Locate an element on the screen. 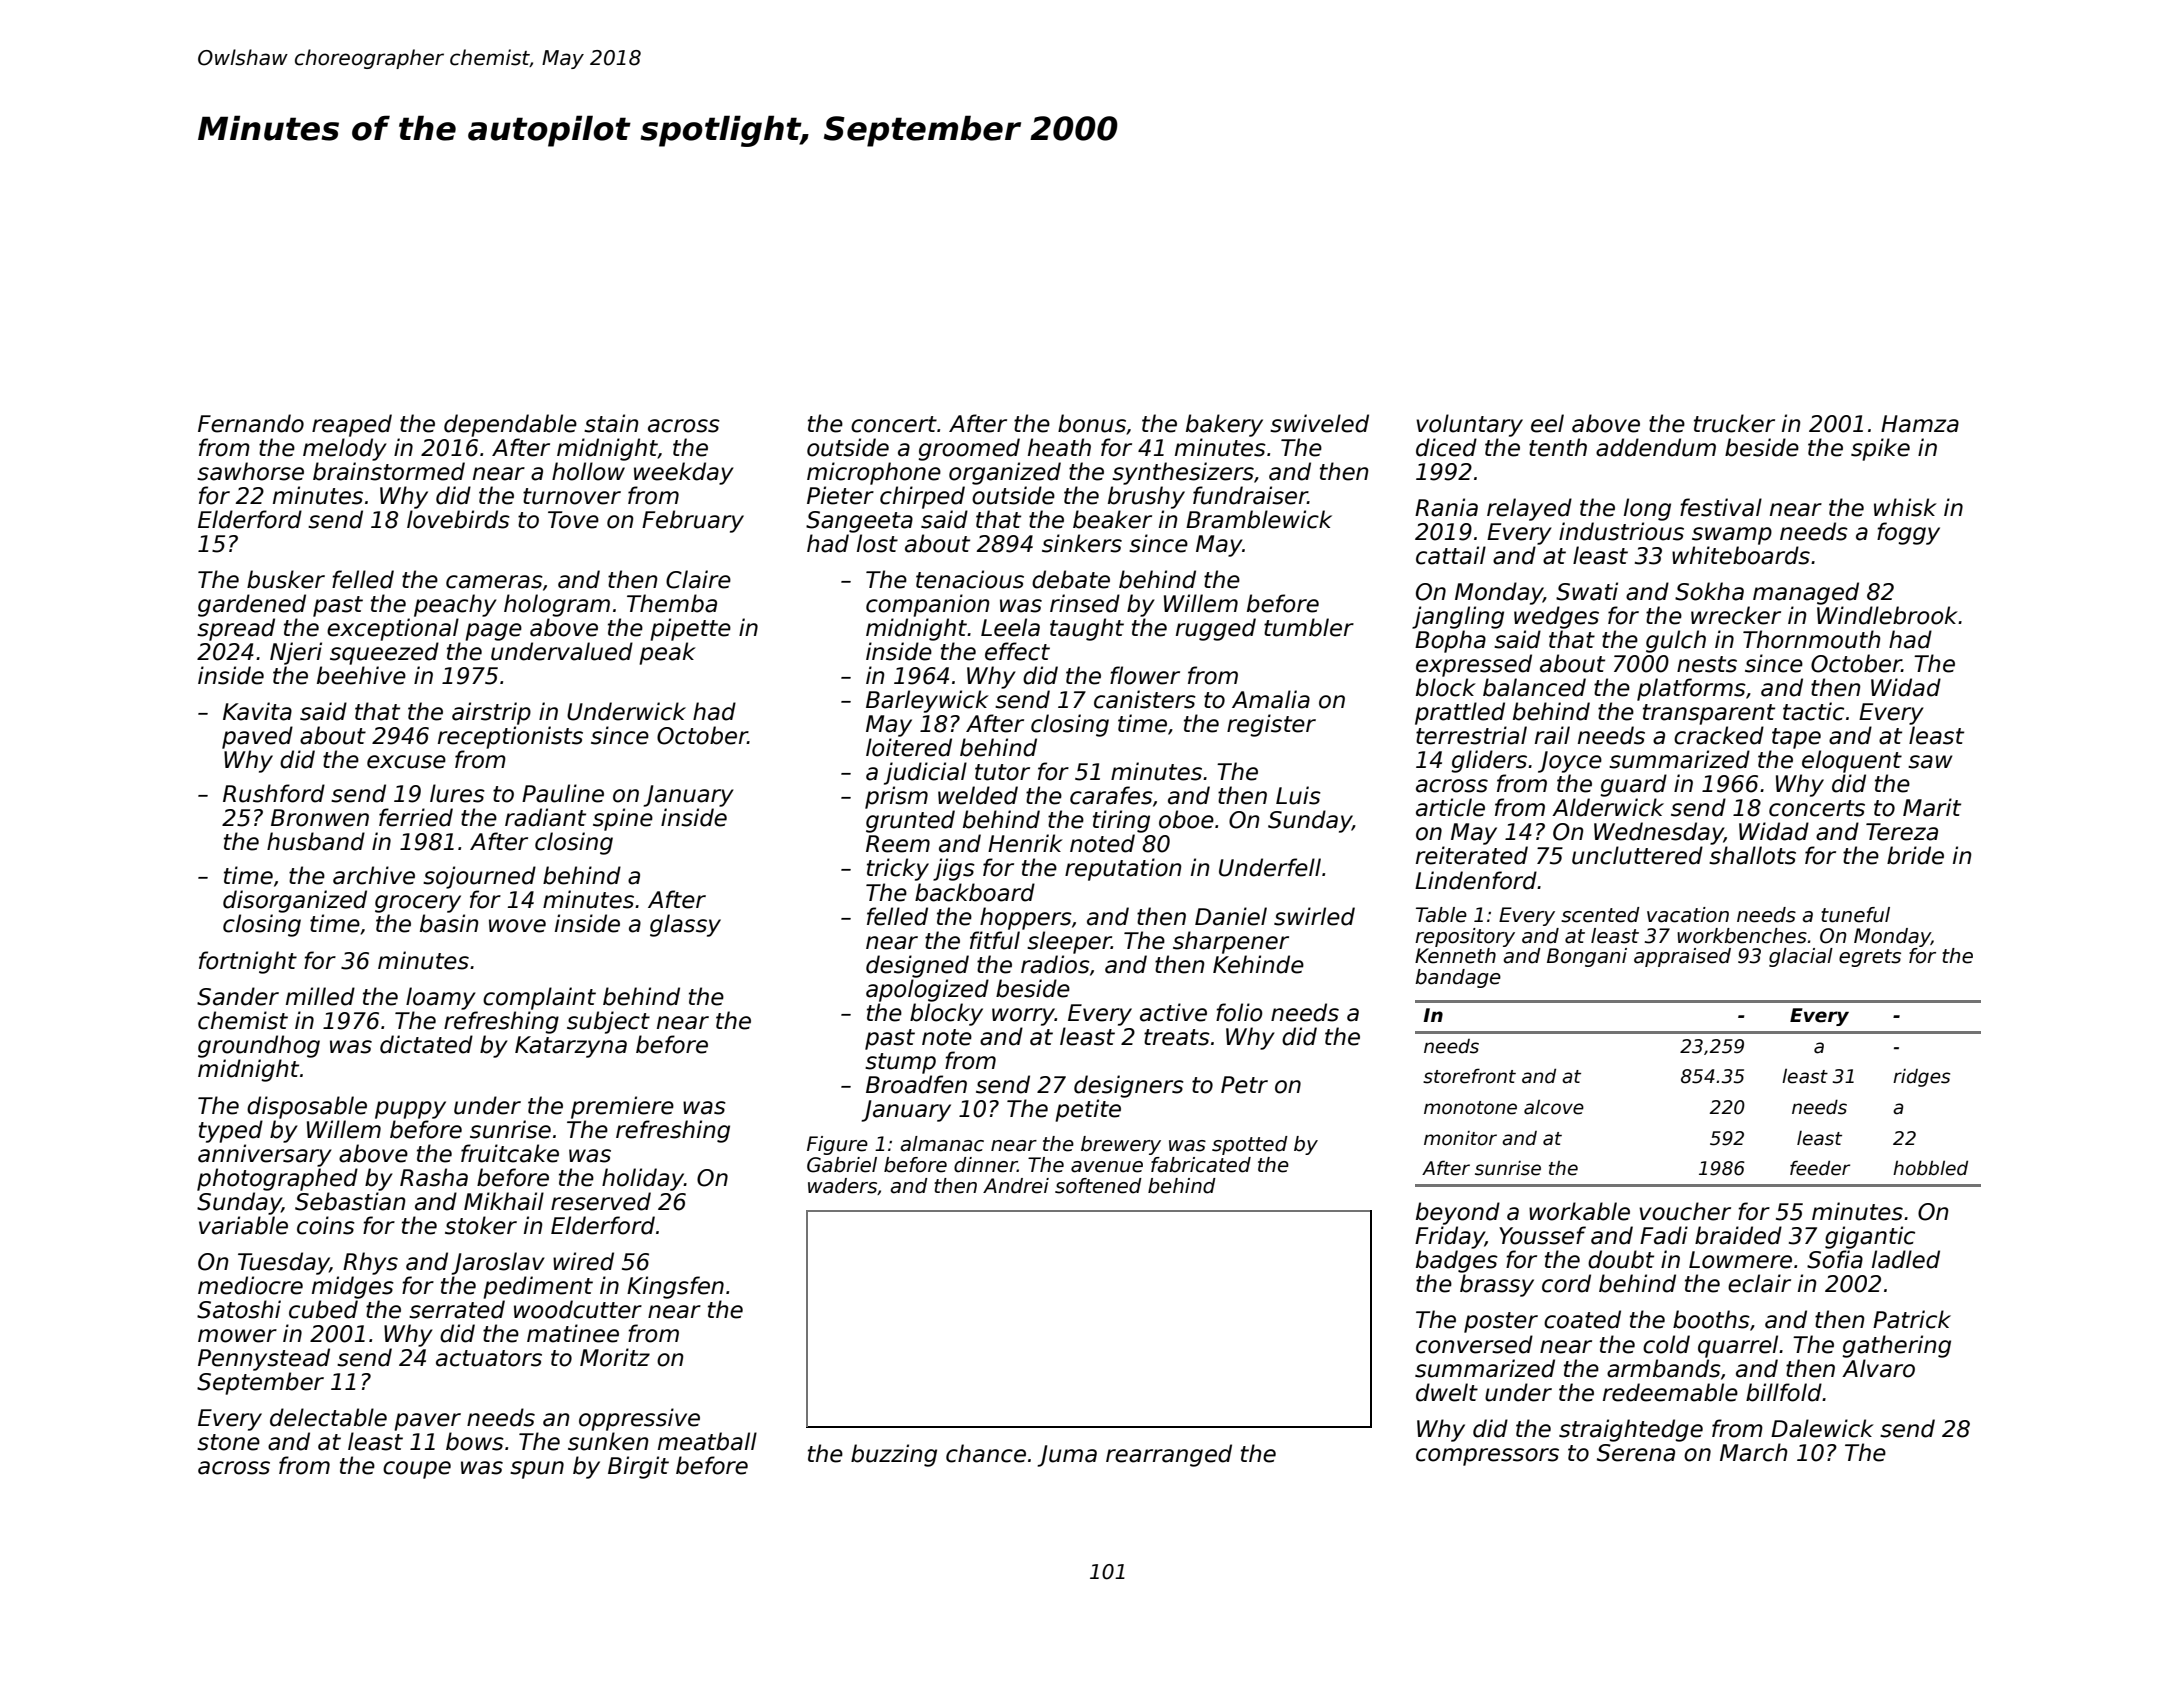  managed is located at coordinates (1806, 593).
